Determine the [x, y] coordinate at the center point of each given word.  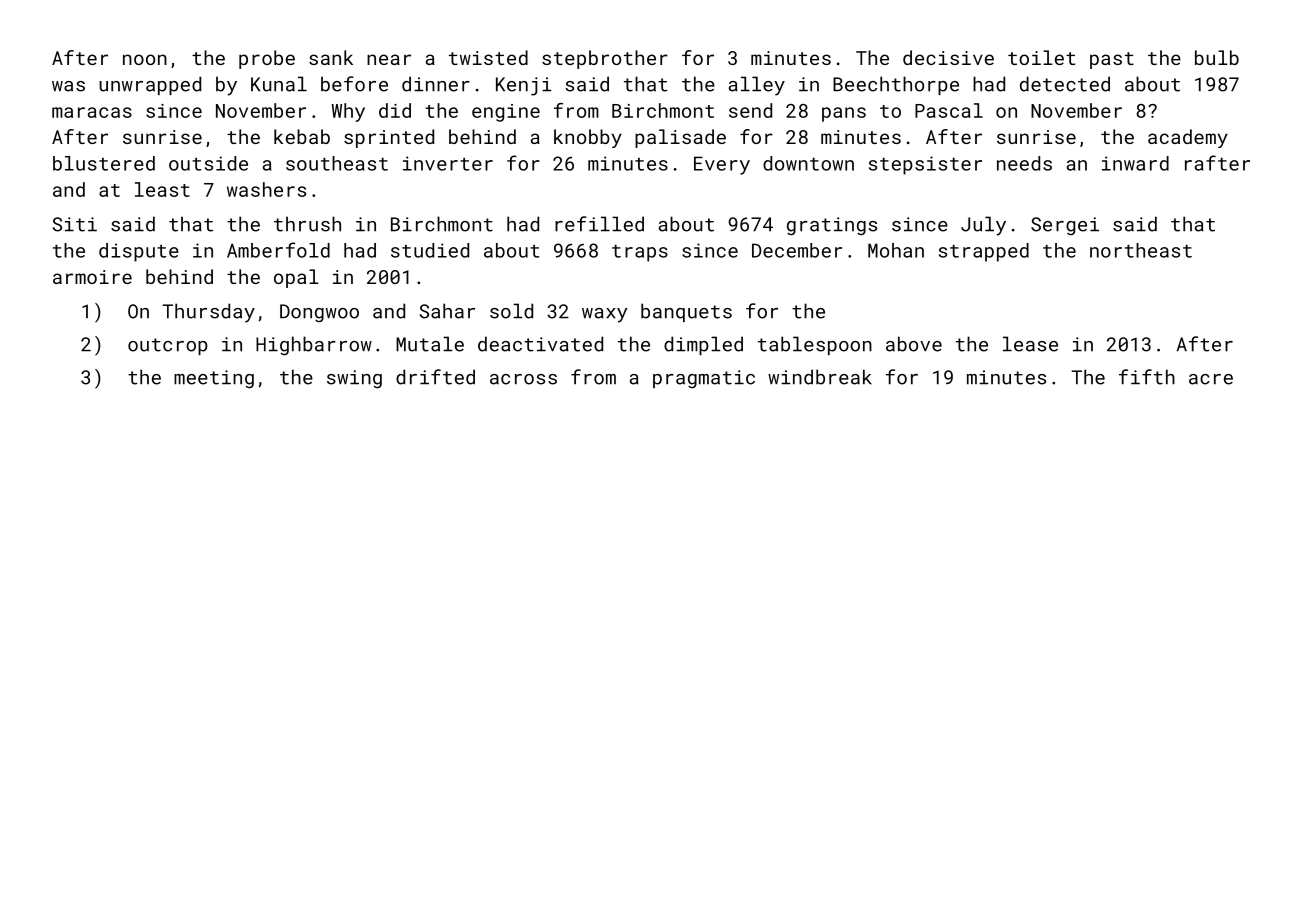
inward [1135, 163]
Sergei [1065, 226]
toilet [1041, 57]
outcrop [168, 346]
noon [145, 59]
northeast [1141, 250]
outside [208, 163]
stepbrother [605, 59]
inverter [448, 163]
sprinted [389, 138]
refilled [599, 224]
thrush [307, 224]
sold [511, 311]
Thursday [208, 313]
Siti [75, 224]
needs [1024, 163]
